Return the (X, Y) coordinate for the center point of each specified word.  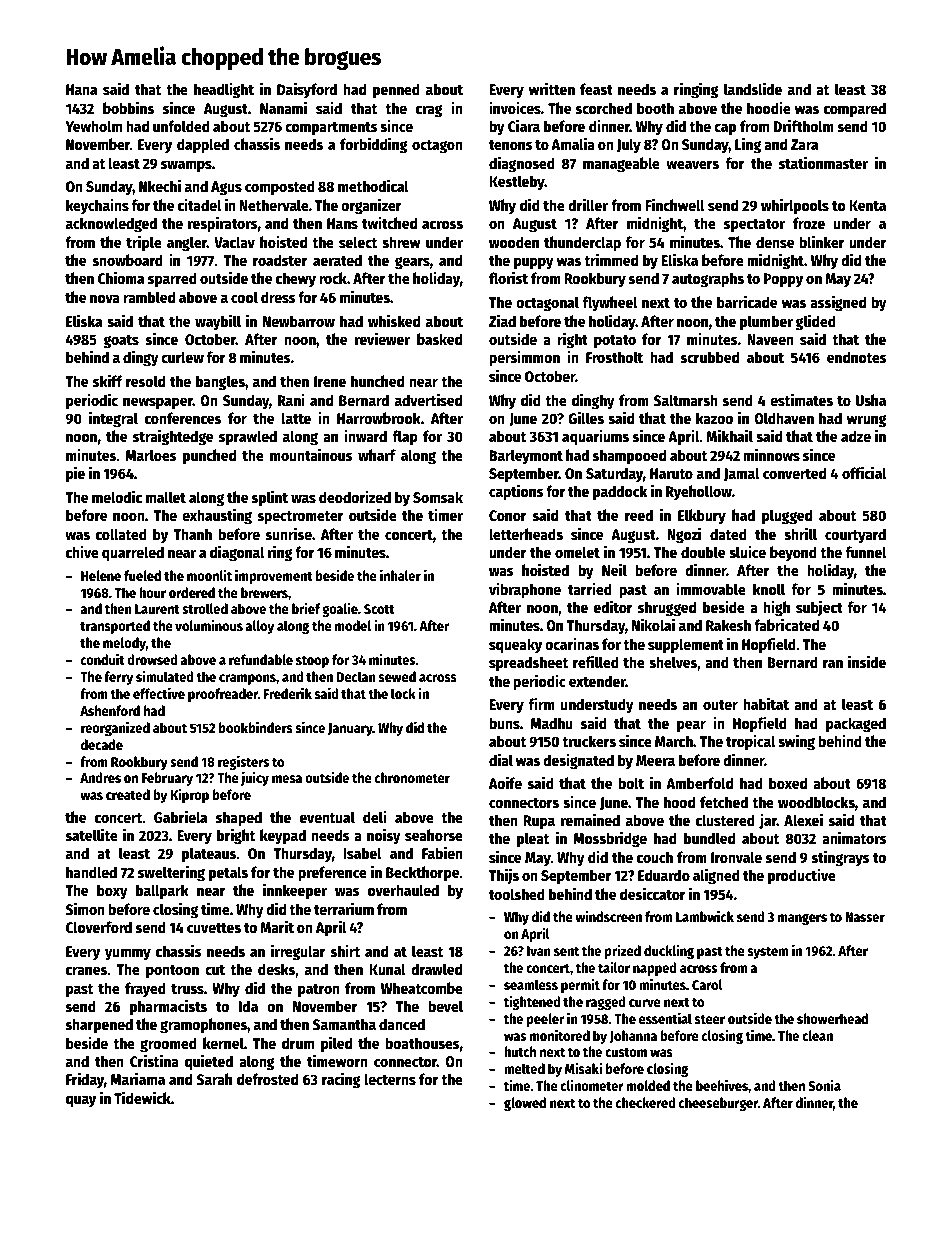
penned (396, 91)
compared (855, 110)
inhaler (400, 575)
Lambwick (705, 916)
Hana (81, 89)
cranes (86, 970)
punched (209, 457)
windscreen (608, 916)
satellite (92, 834)
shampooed (629, 457)
